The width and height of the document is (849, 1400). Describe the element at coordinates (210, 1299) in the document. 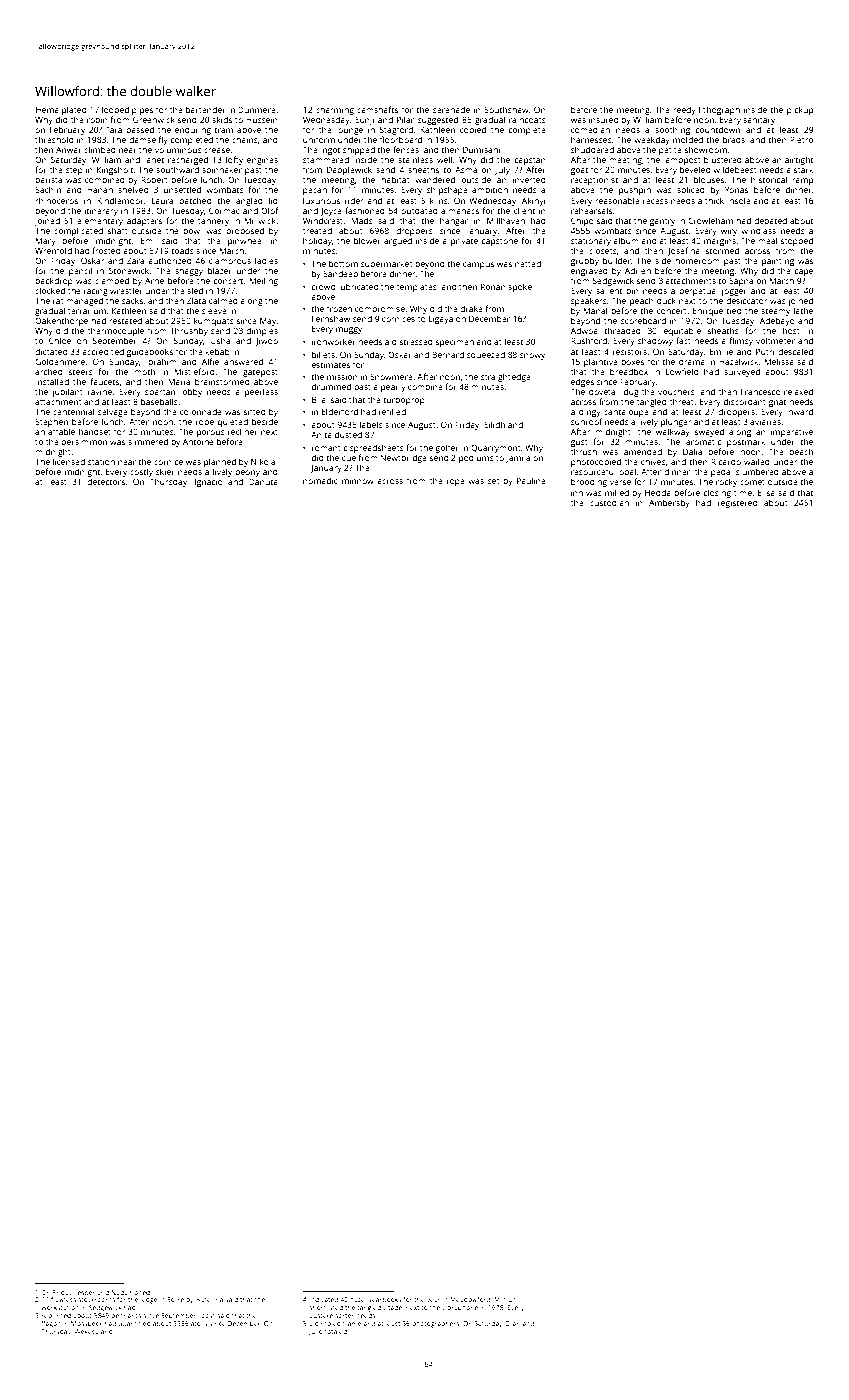

I see `Katerina` at that location.
